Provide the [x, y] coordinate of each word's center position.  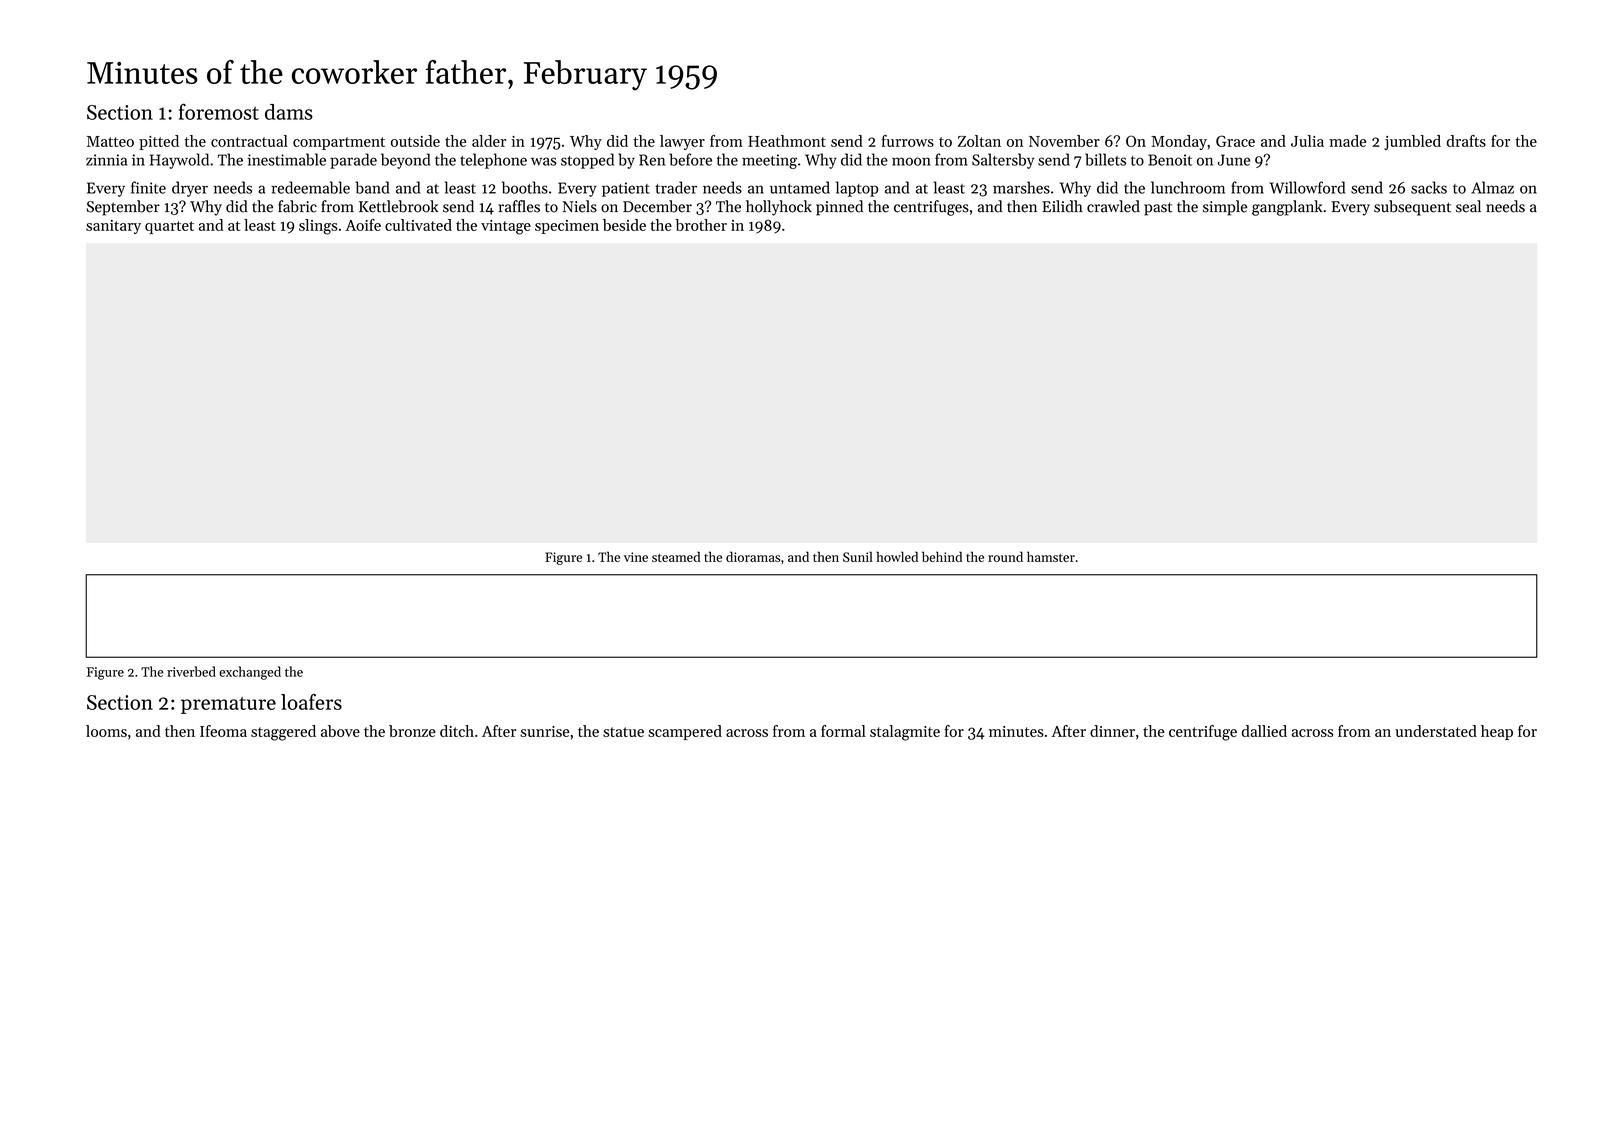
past [1158, 209]
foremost [219, 111]
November [1064, 141]
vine [636, 557]
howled [897, 556]
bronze [412, 731]
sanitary [113, 227]
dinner [1112, 731]
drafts [1466, 141]
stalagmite [905, 733]
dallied [1264, 731]
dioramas [753, 556]
